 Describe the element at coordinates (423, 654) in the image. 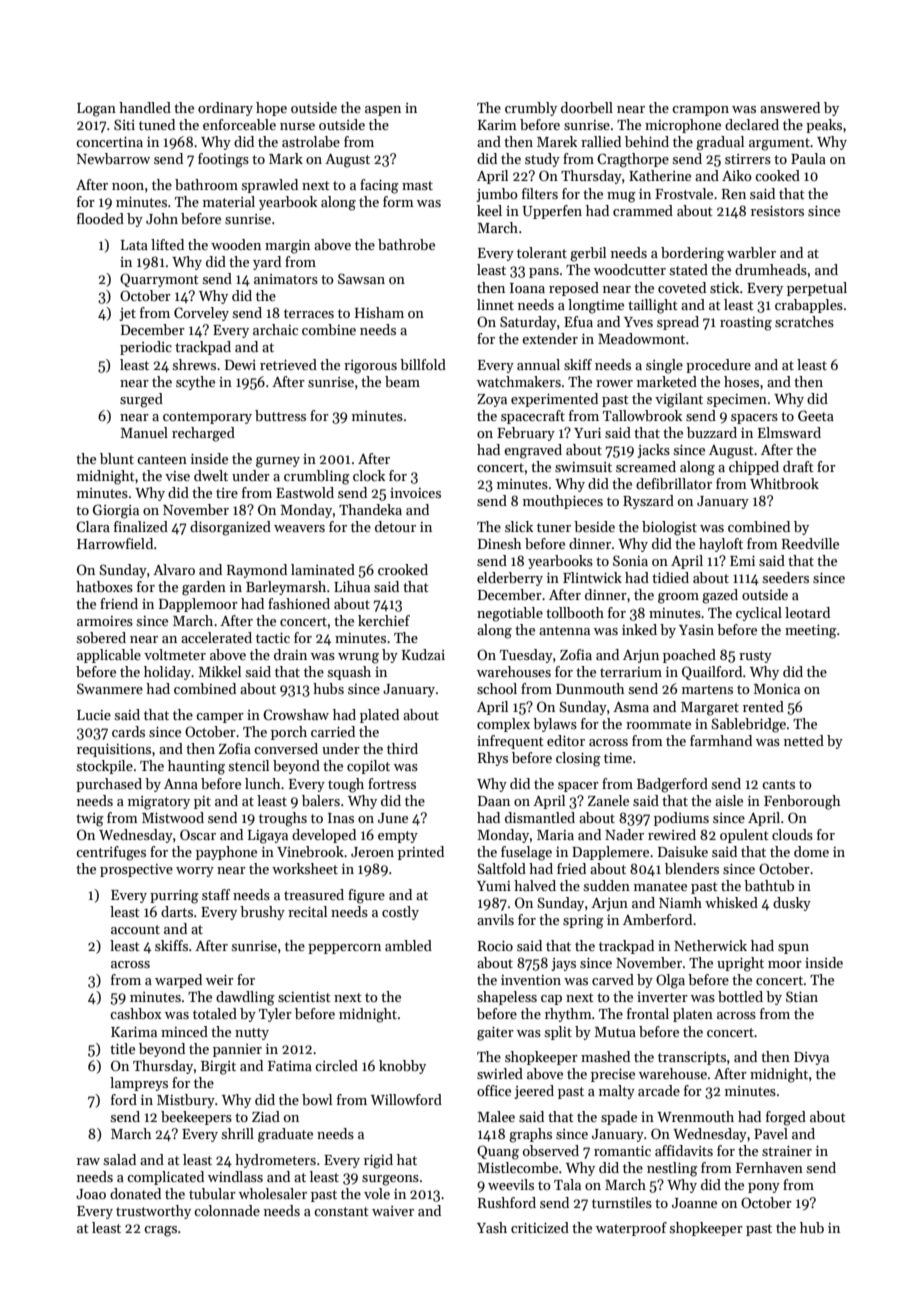

I see `Kudzai` at that location.
